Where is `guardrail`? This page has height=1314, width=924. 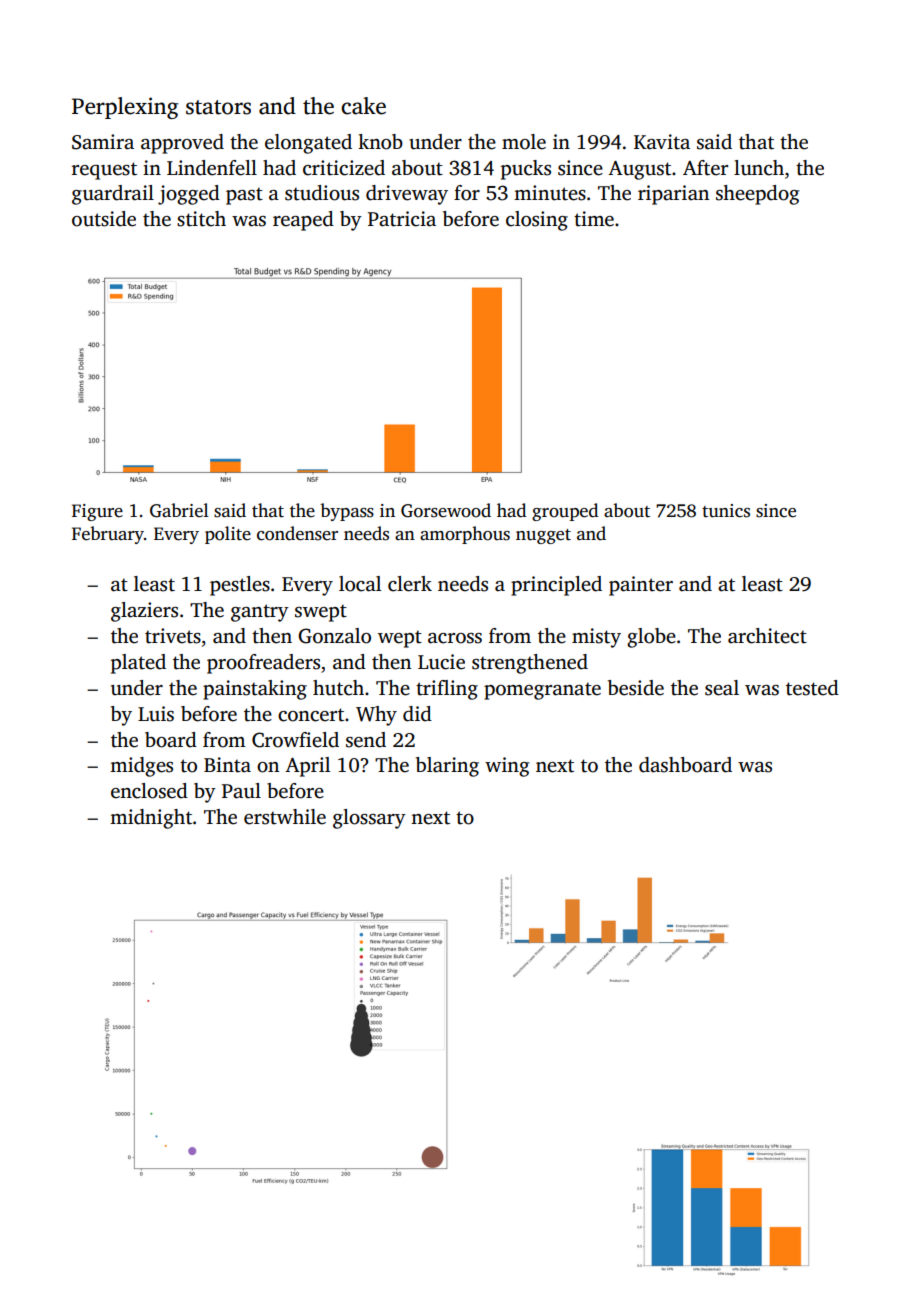 guardrail is located at coordinates (113, 195).
